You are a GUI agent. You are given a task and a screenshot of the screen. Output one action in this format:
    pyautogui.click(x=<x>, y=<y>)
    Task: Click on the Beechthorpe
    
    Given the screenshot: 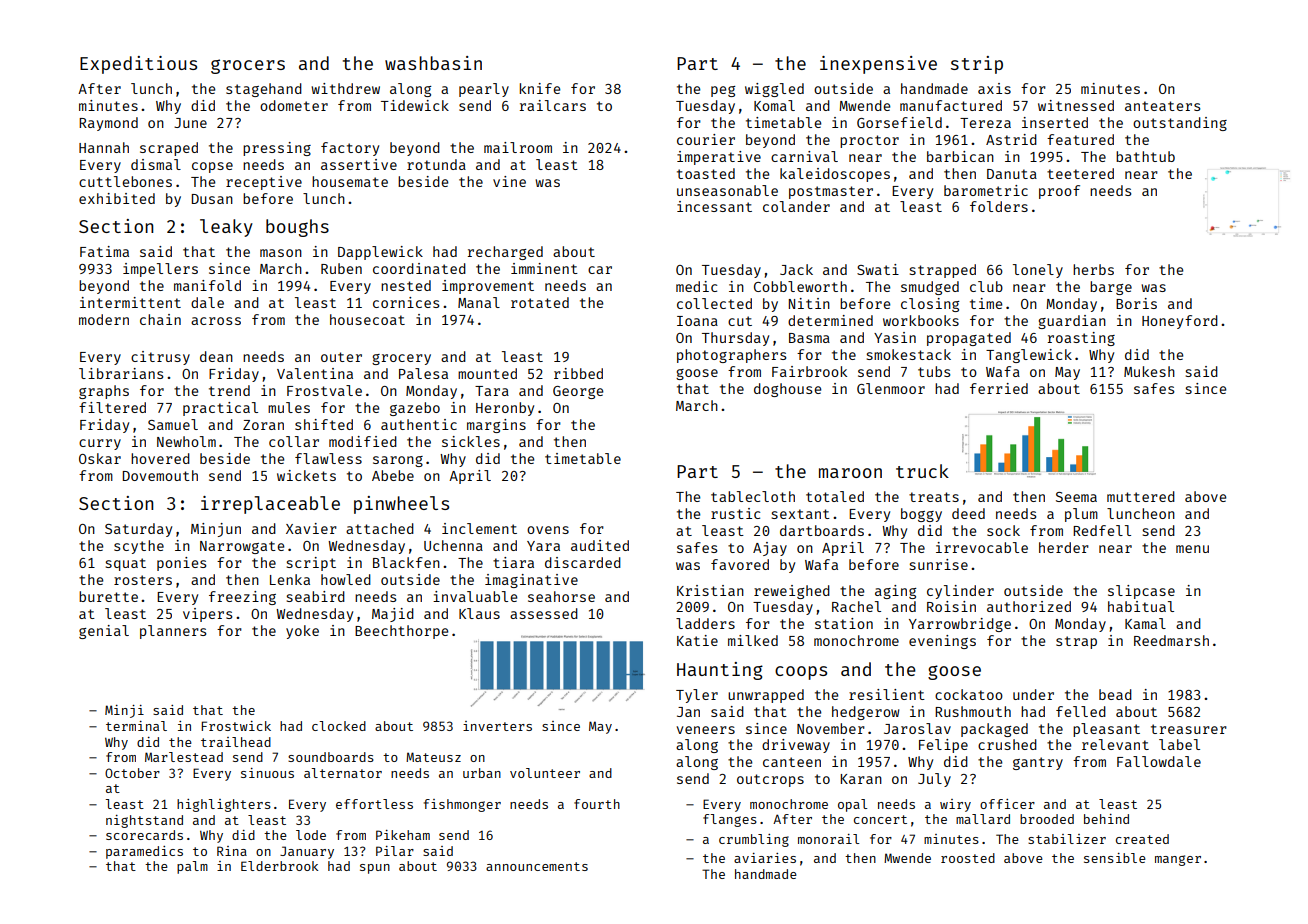 What is the action you would take?
    pyautogui.click(x=401, y=632)
